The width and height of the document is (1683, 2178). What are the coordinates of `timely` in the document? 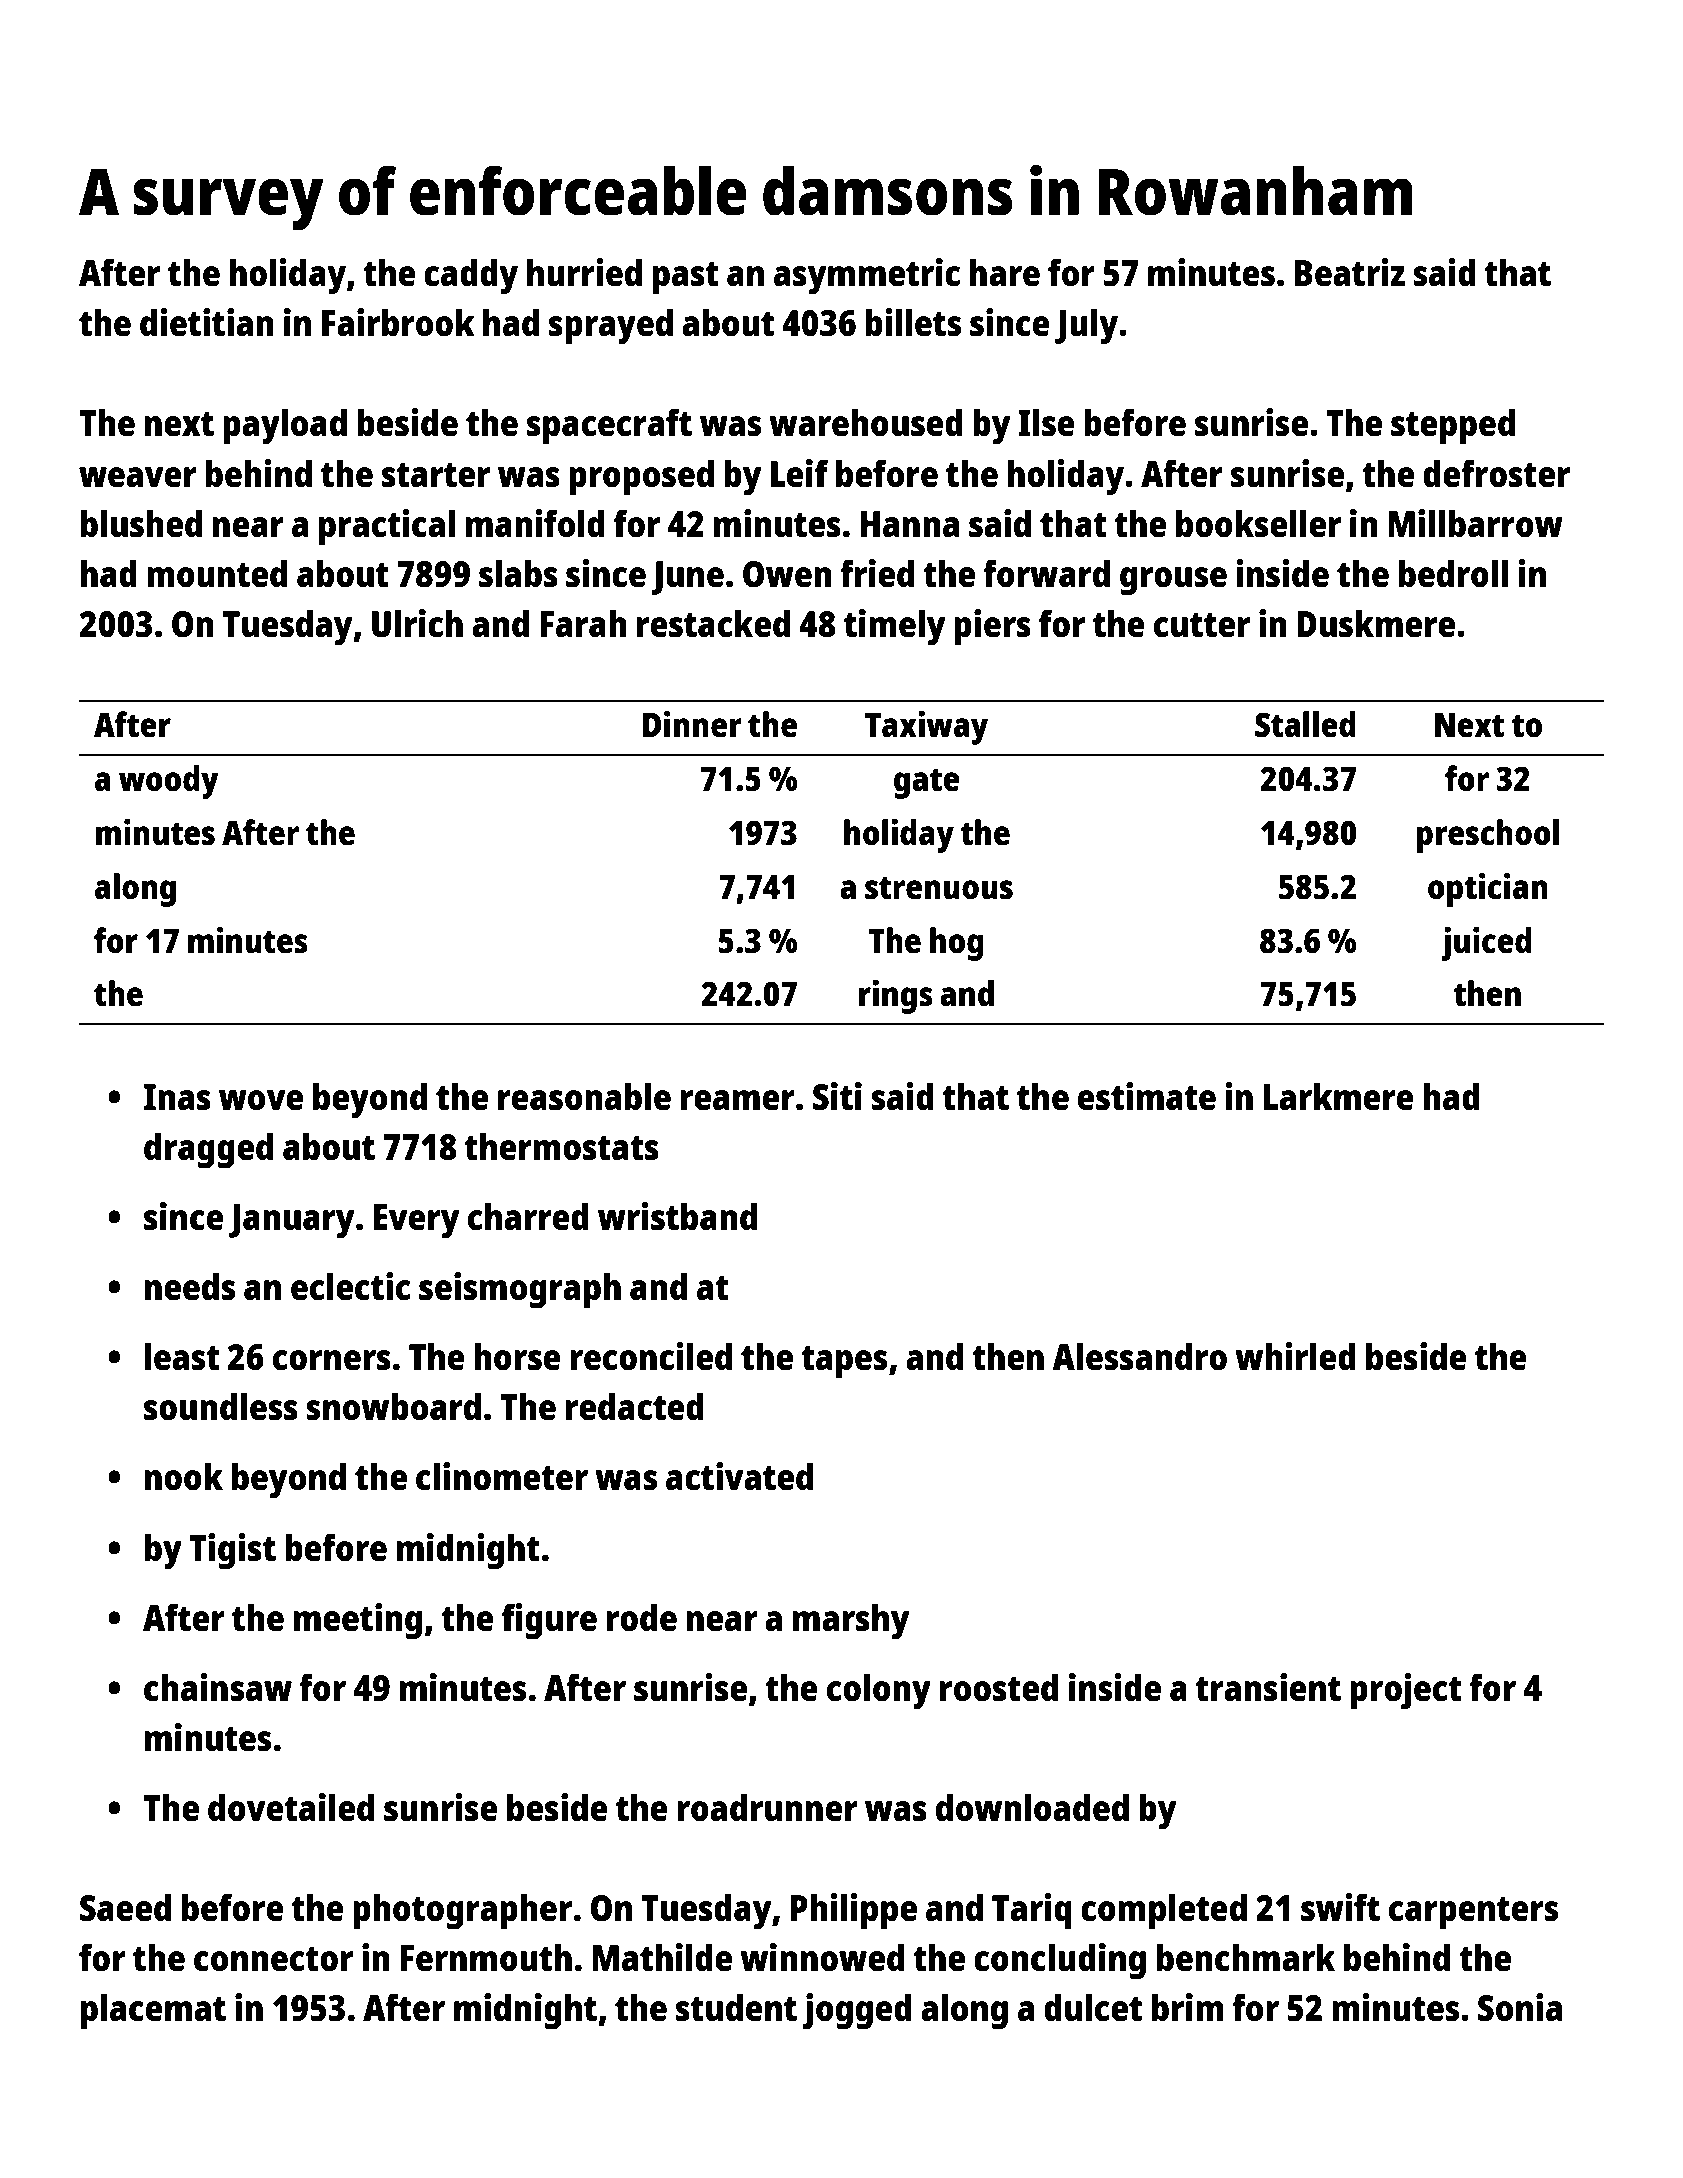 It's located at (894, 627).
